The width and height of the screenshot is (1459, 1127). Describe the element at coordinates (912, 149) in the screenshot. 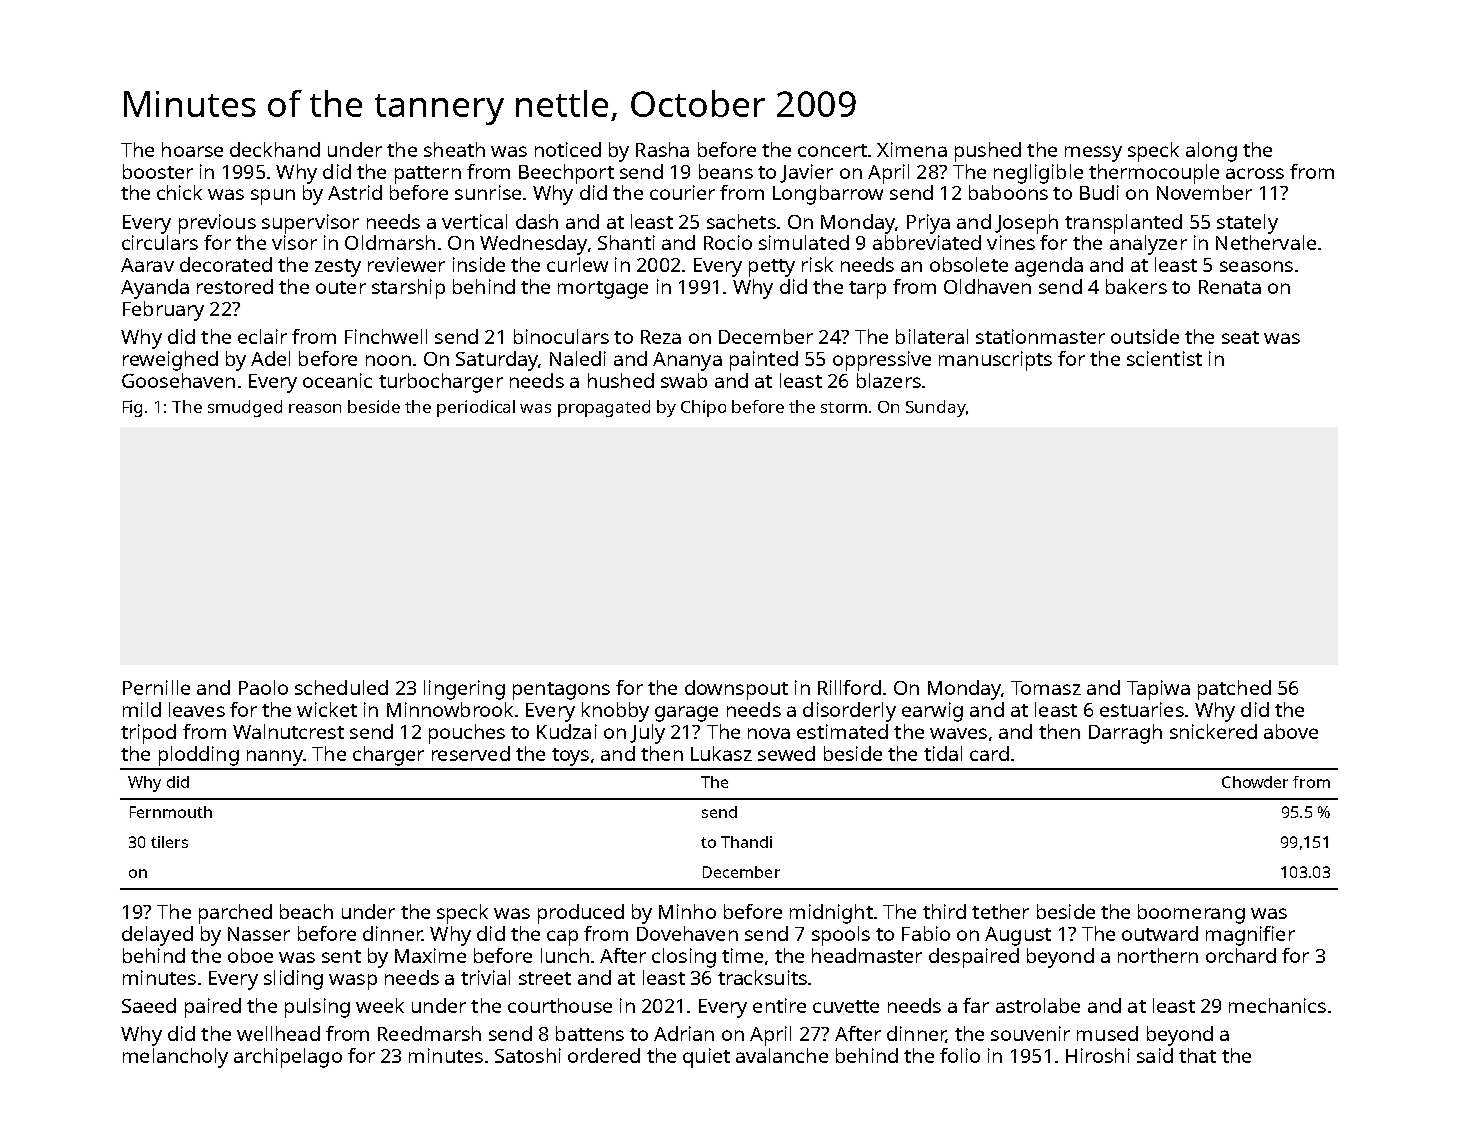

I see `Ximena` at that location.
